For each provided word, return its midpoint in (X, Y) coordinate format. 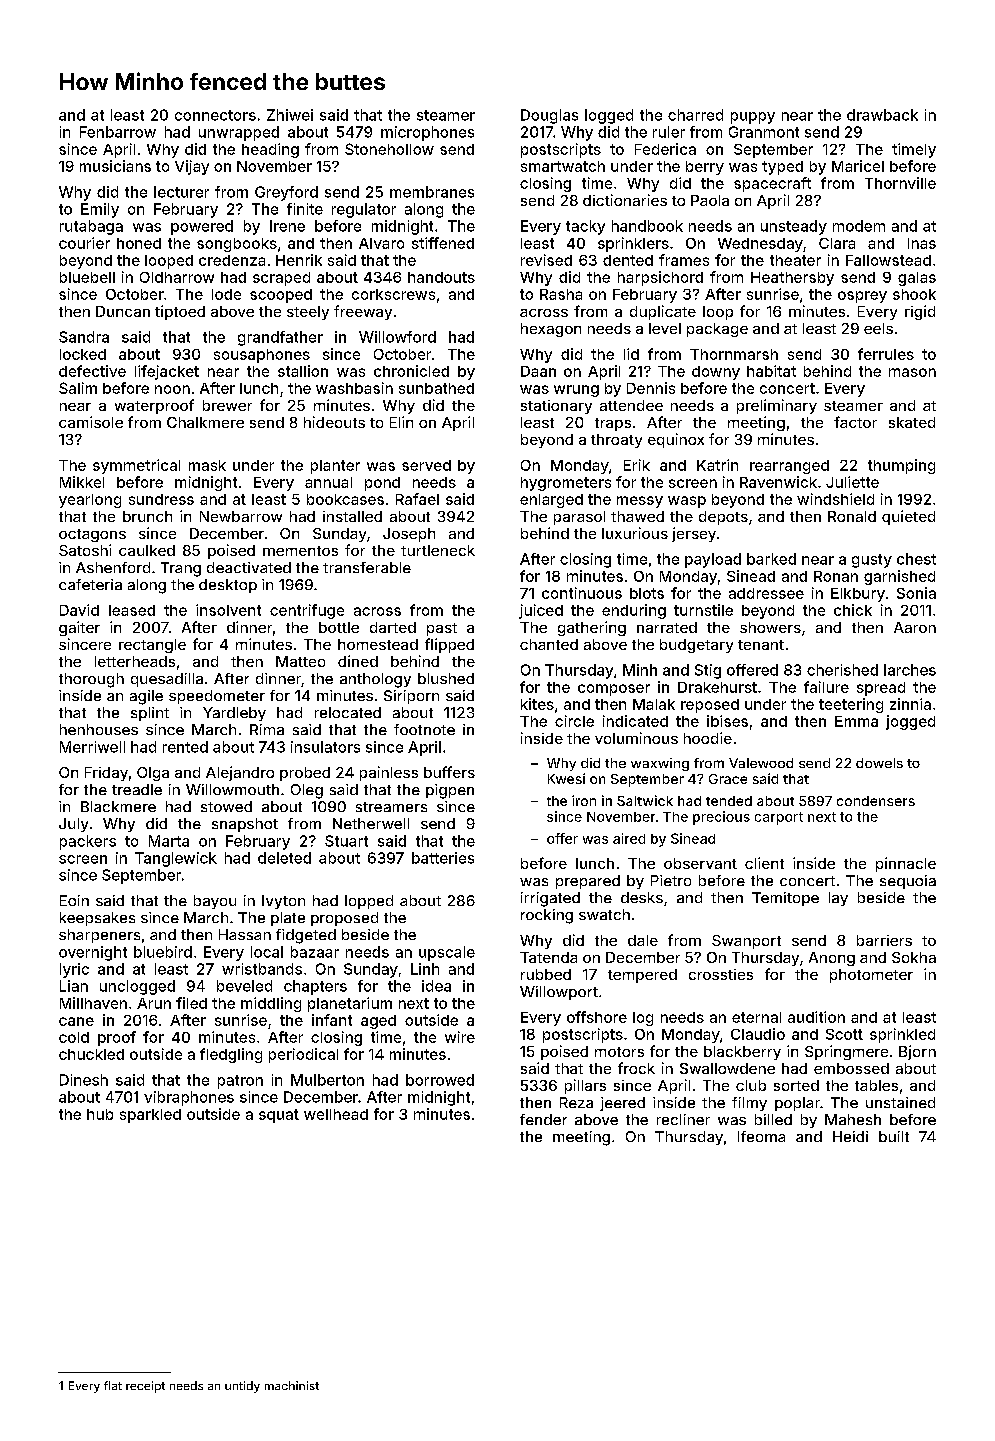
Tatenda (548, 957)
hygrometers (566, 484)
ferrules (886, 354)
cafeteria (90, 584)
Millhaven (93, 1003)
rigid (920, 312)
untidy (242, 1387)
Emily (100, 210)
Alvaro (381, 243)
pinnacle (906, 864)
